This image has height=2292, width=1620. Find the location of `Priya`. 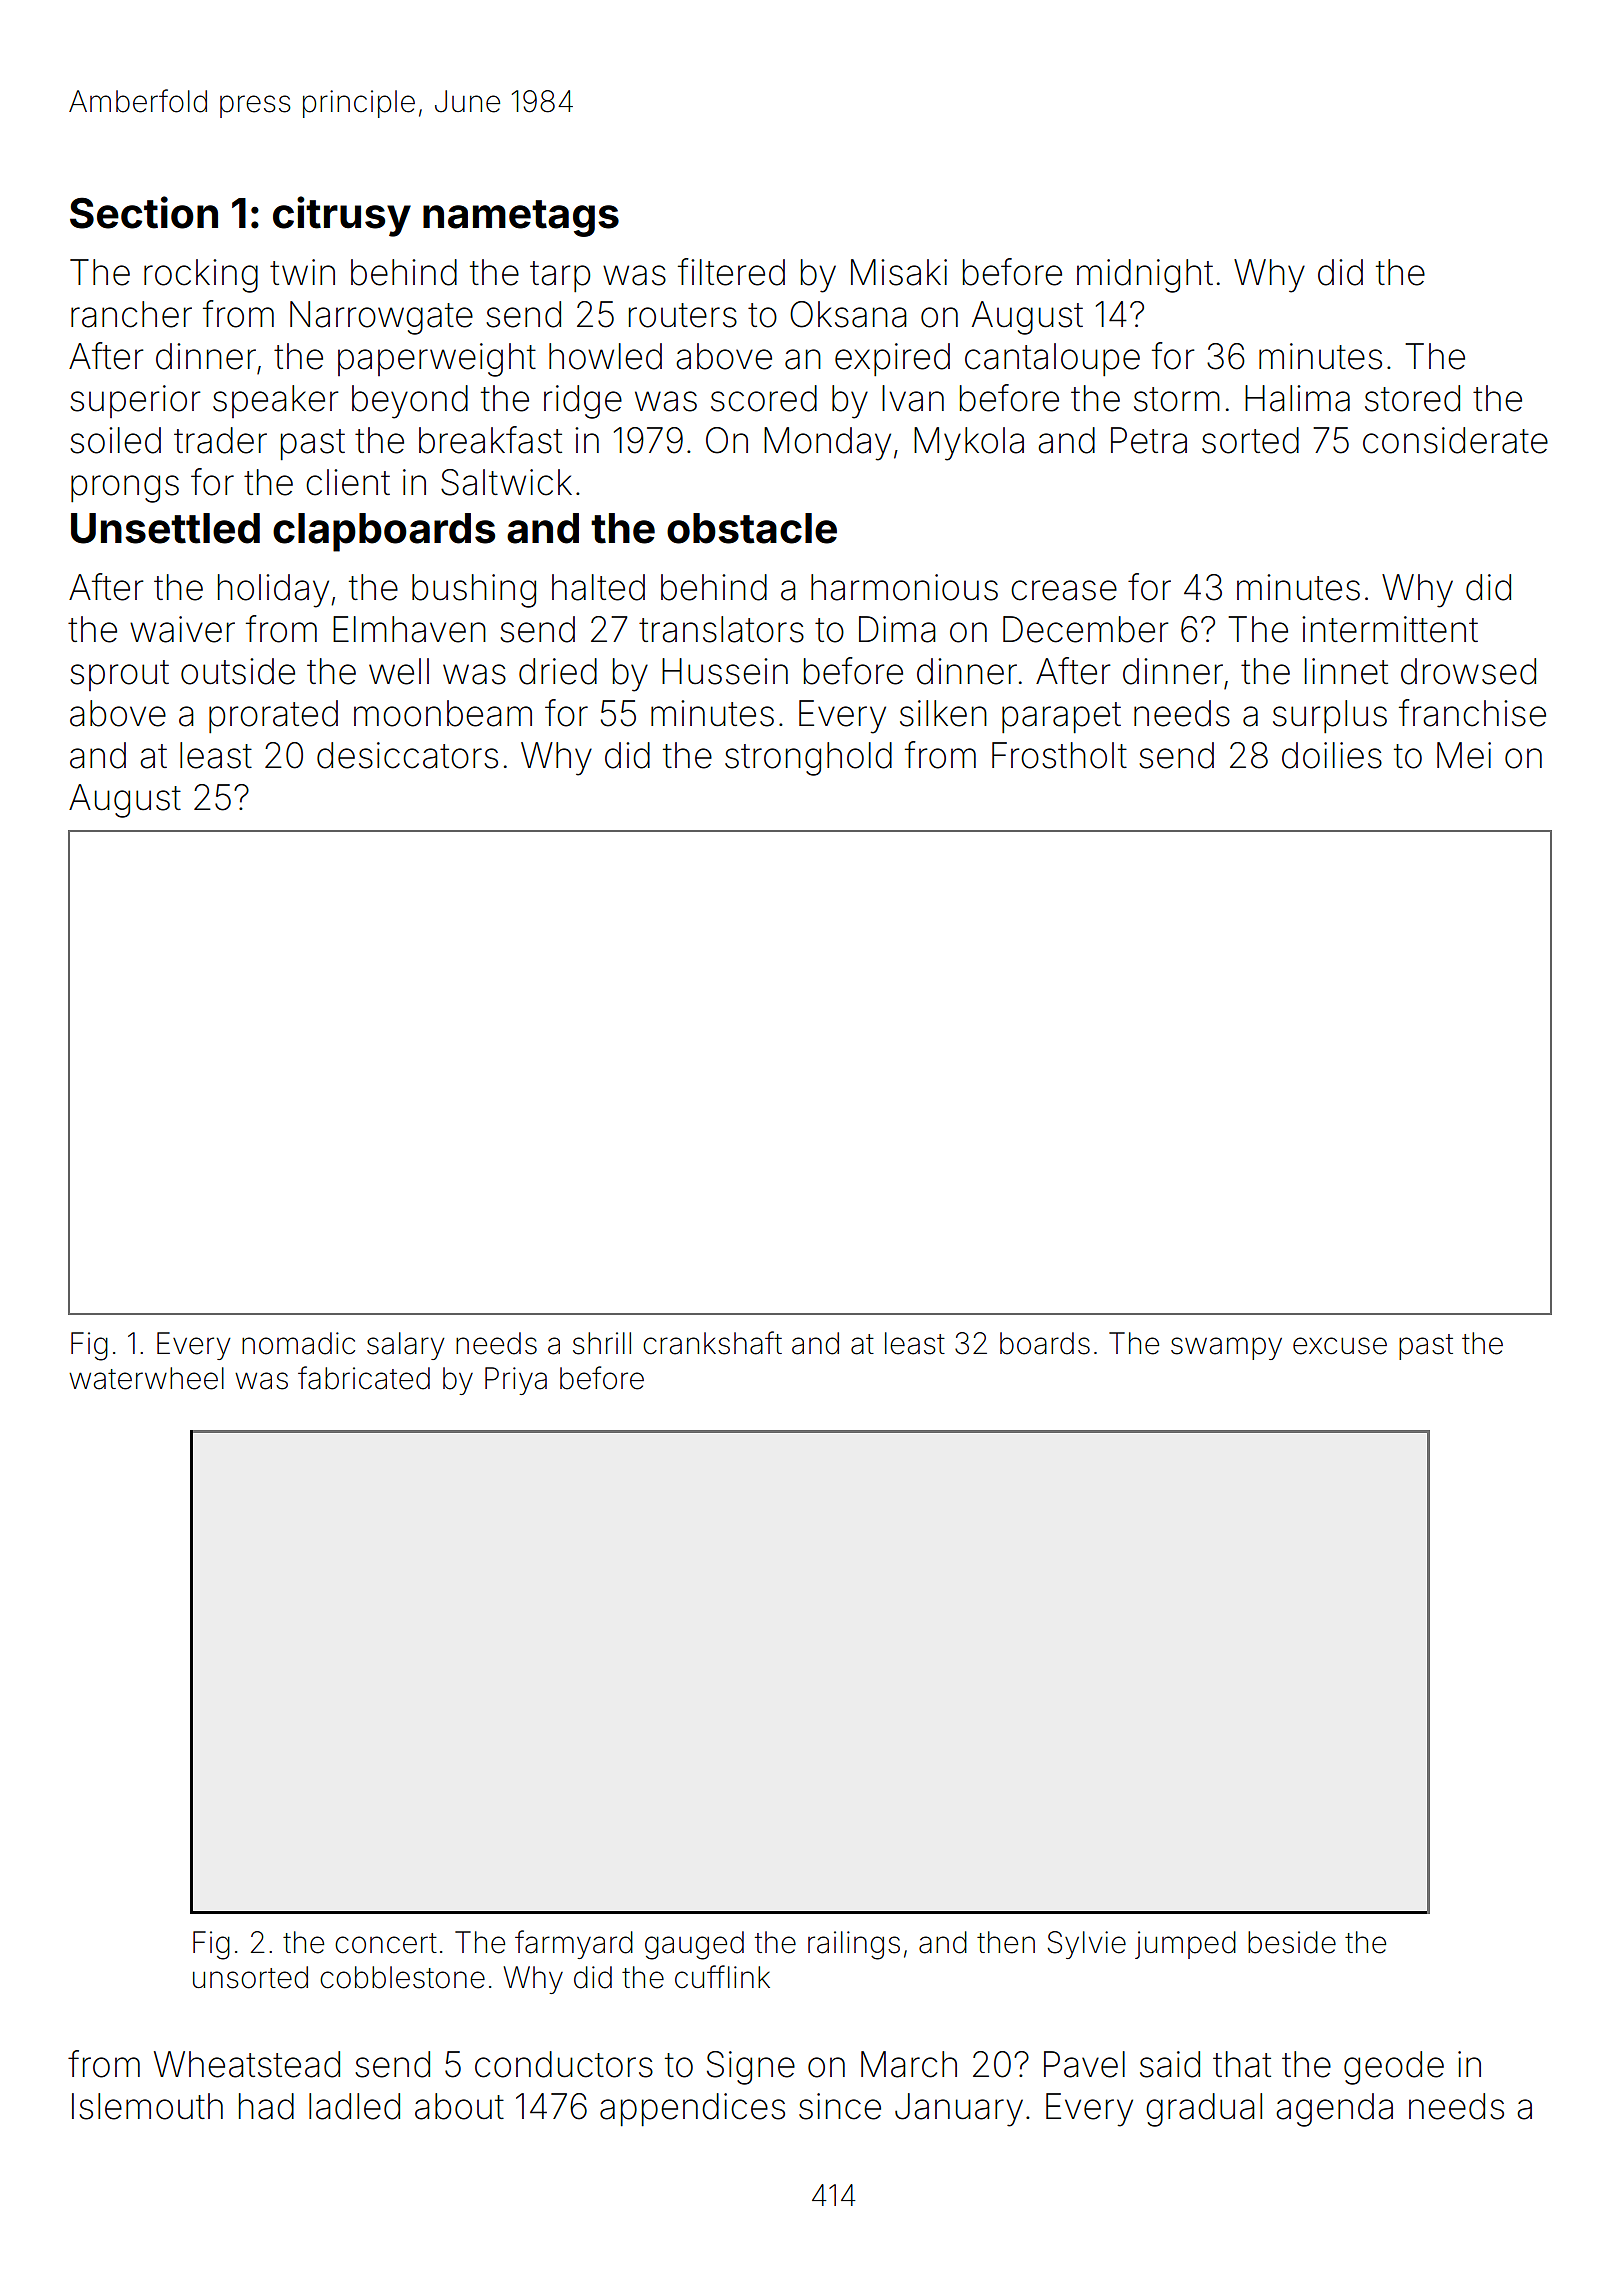

Priya is located at coordinates (516, 1381).
